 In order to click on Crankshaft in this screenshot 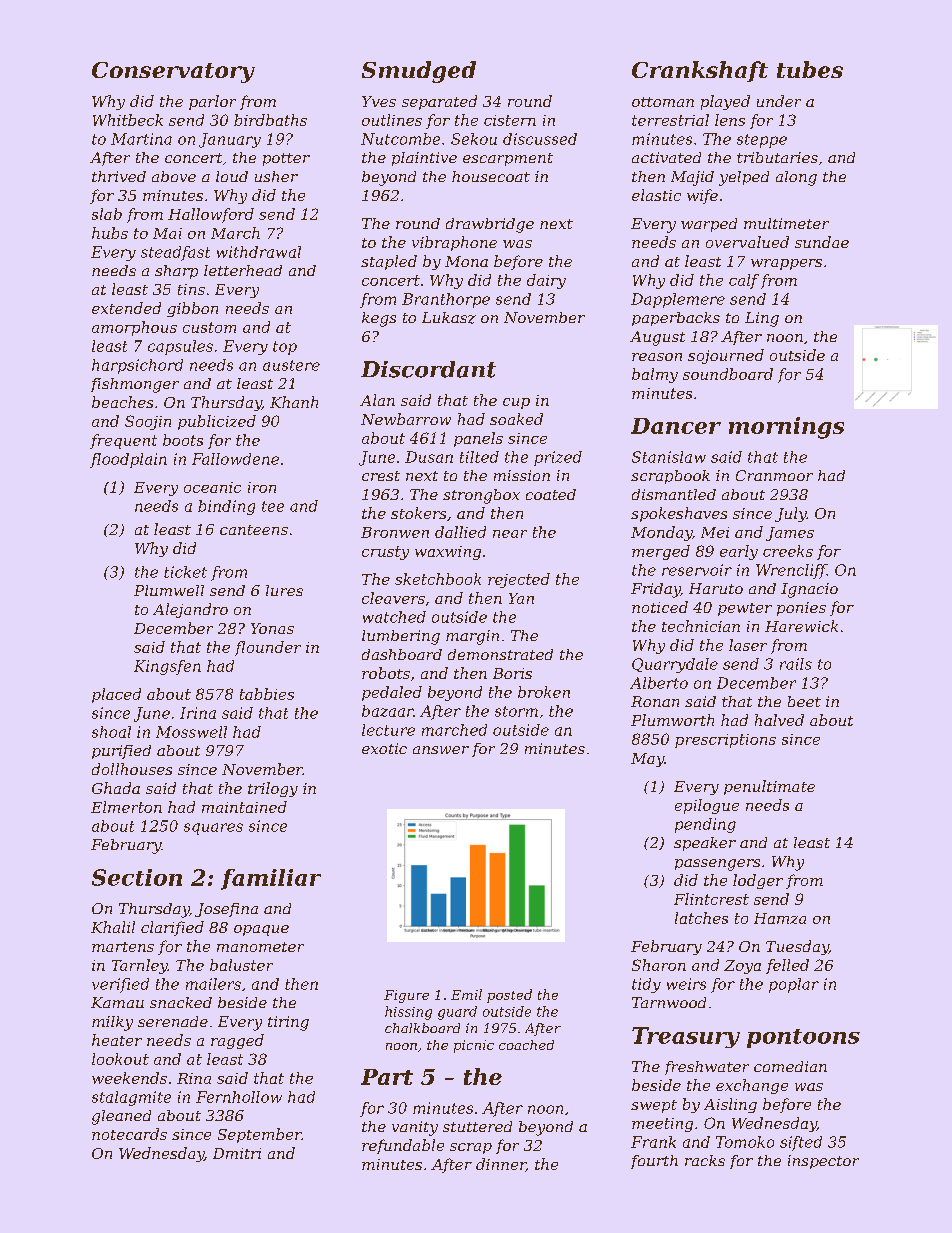, I will do `click(700, 71)`.
